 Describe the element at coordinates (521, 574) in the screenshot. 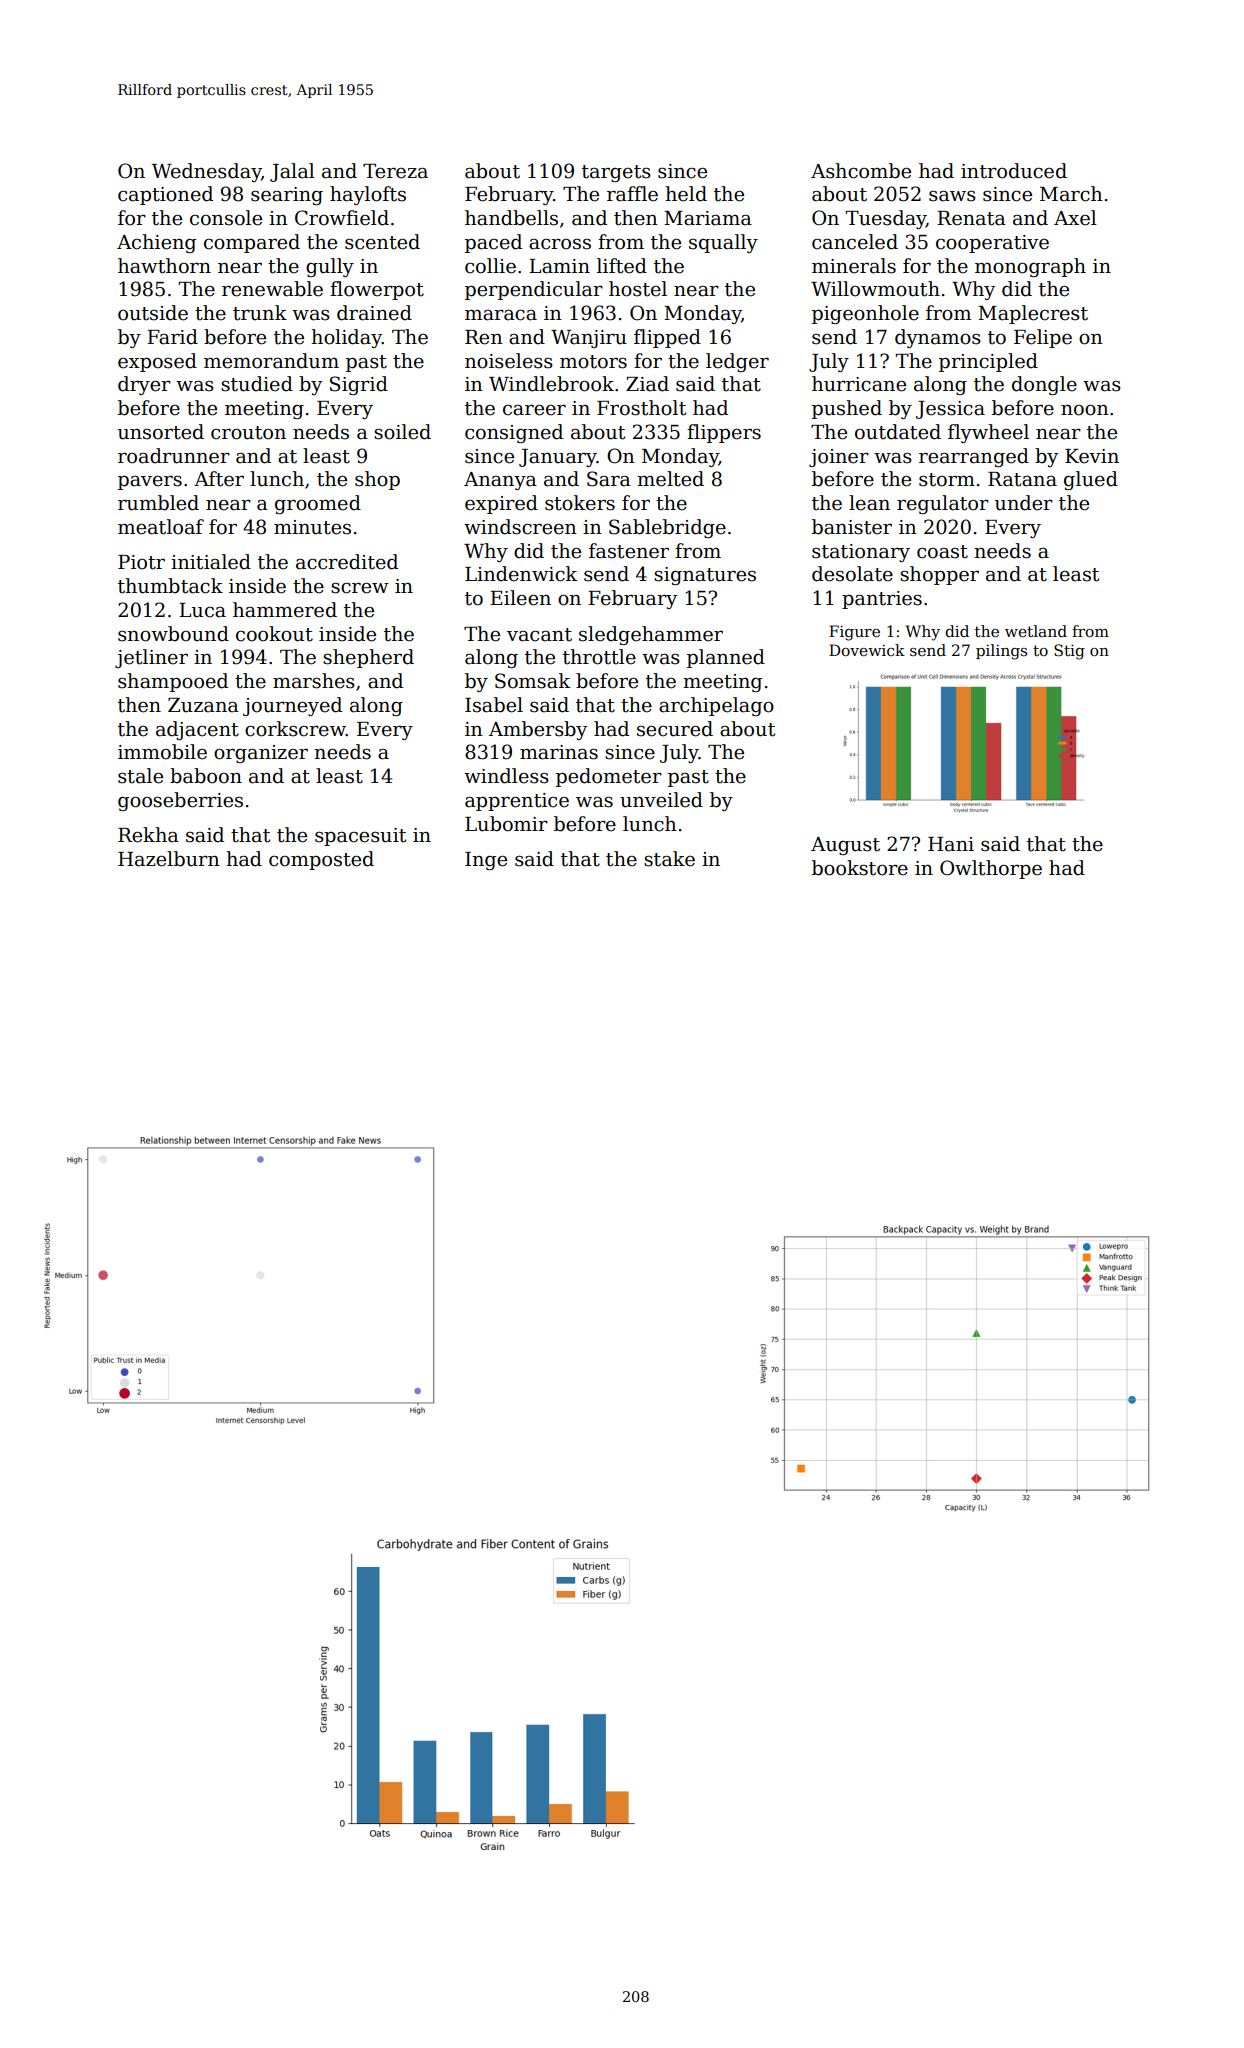

I see `Lindenwick` at that location.
